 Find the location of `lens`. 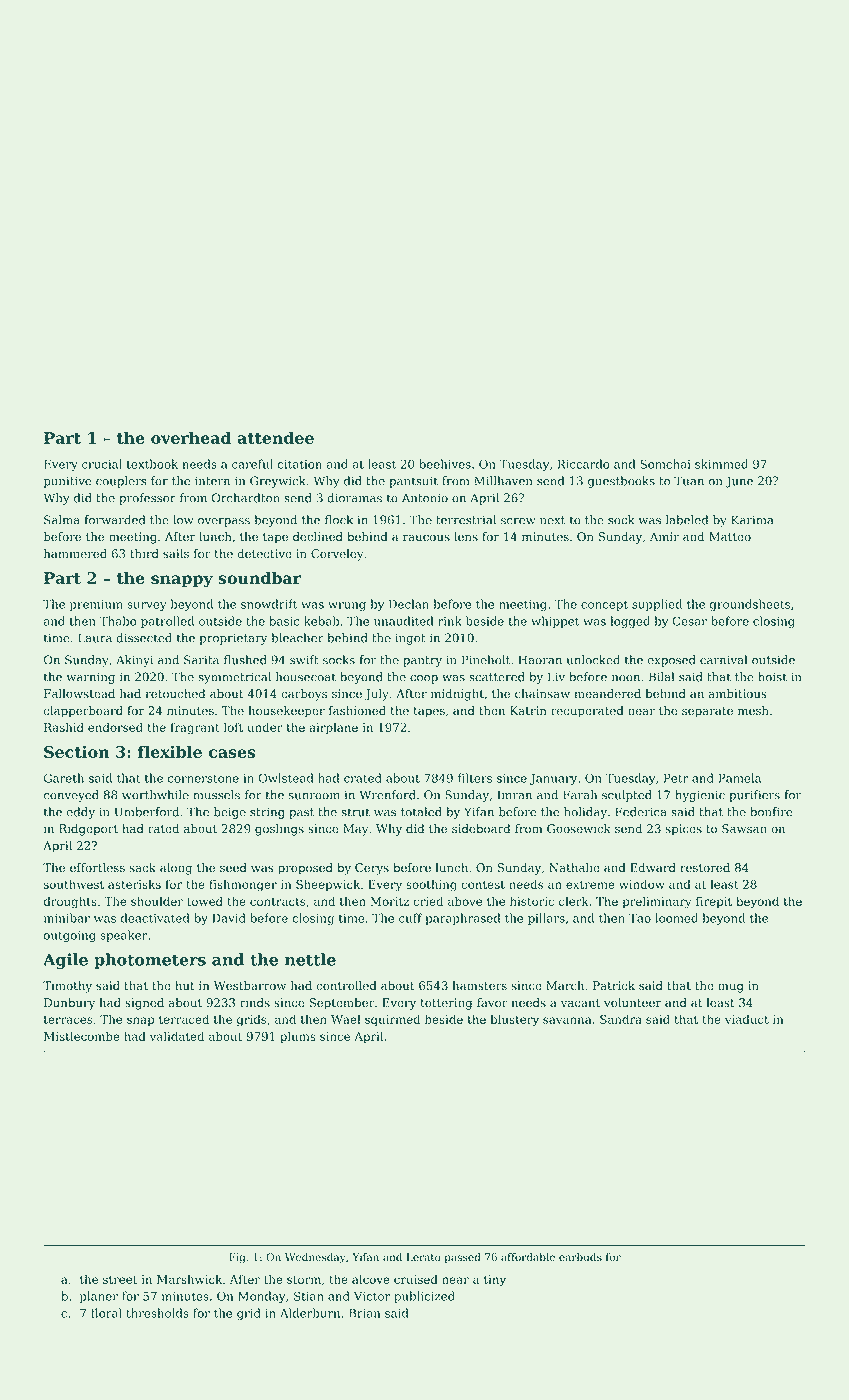

lens is located at coordinates (466, 537).
